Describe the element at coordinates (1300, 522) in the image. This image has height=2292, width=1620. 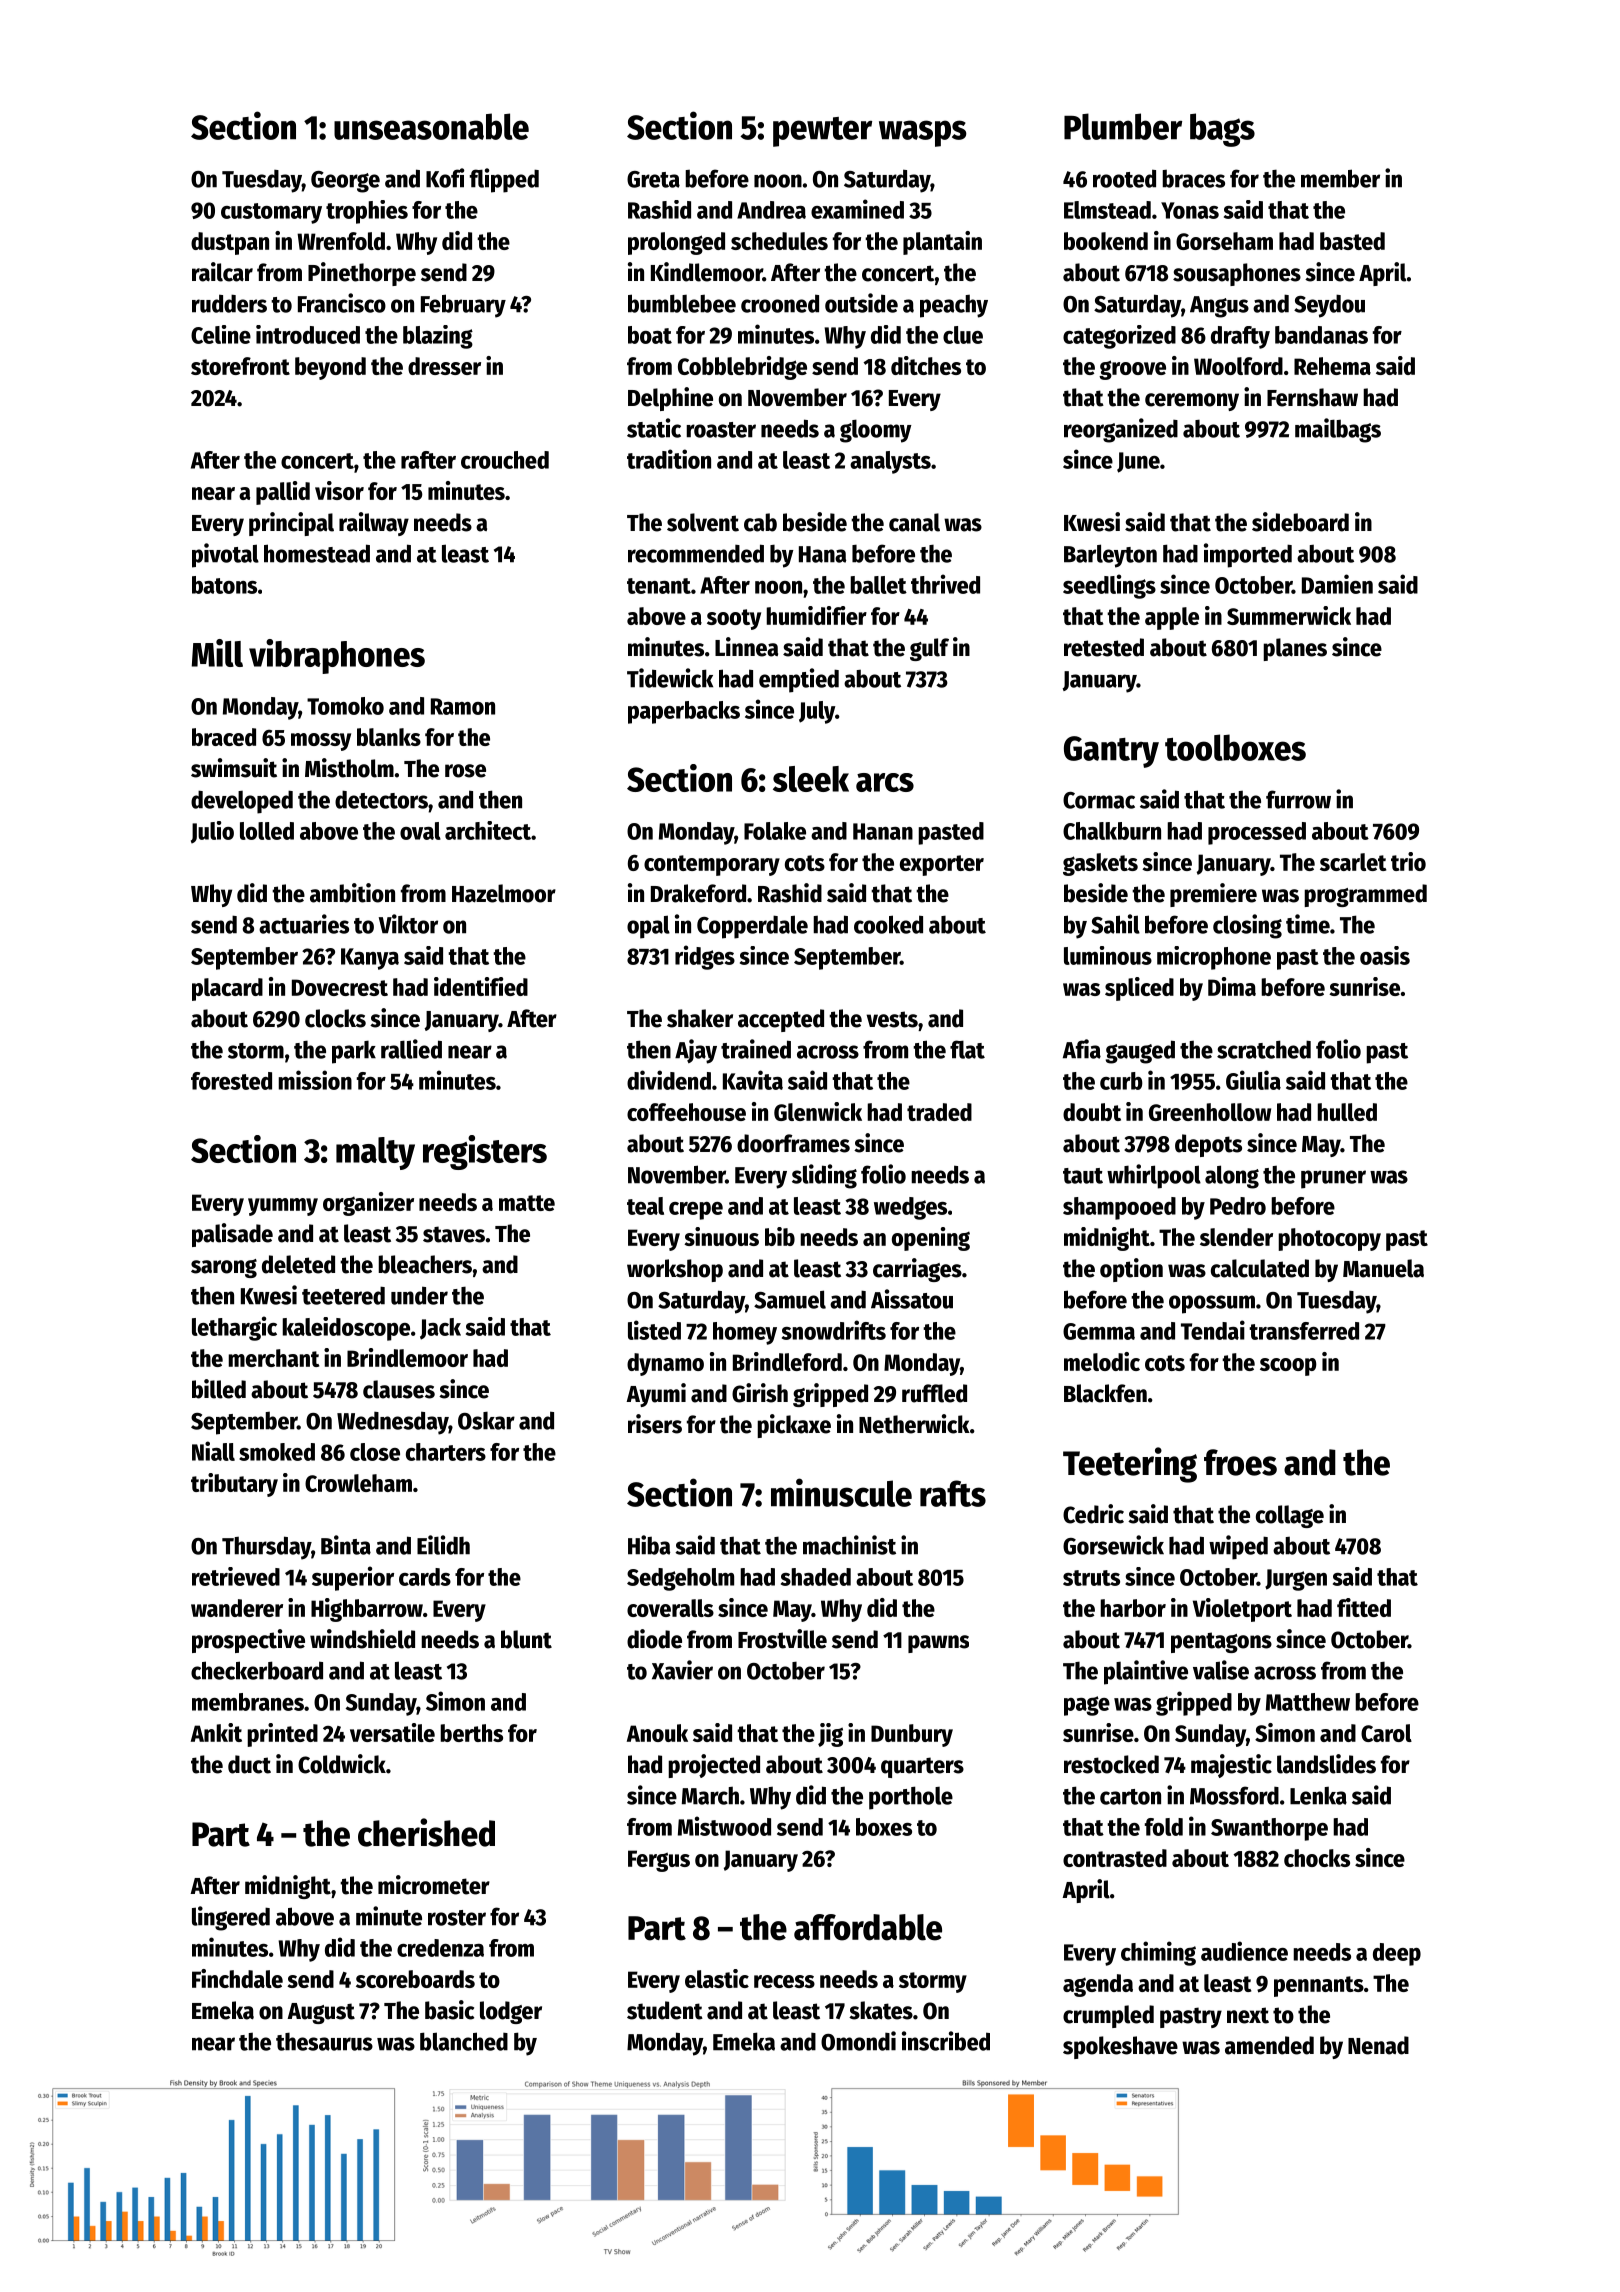
I see `sideboard` at that location.
